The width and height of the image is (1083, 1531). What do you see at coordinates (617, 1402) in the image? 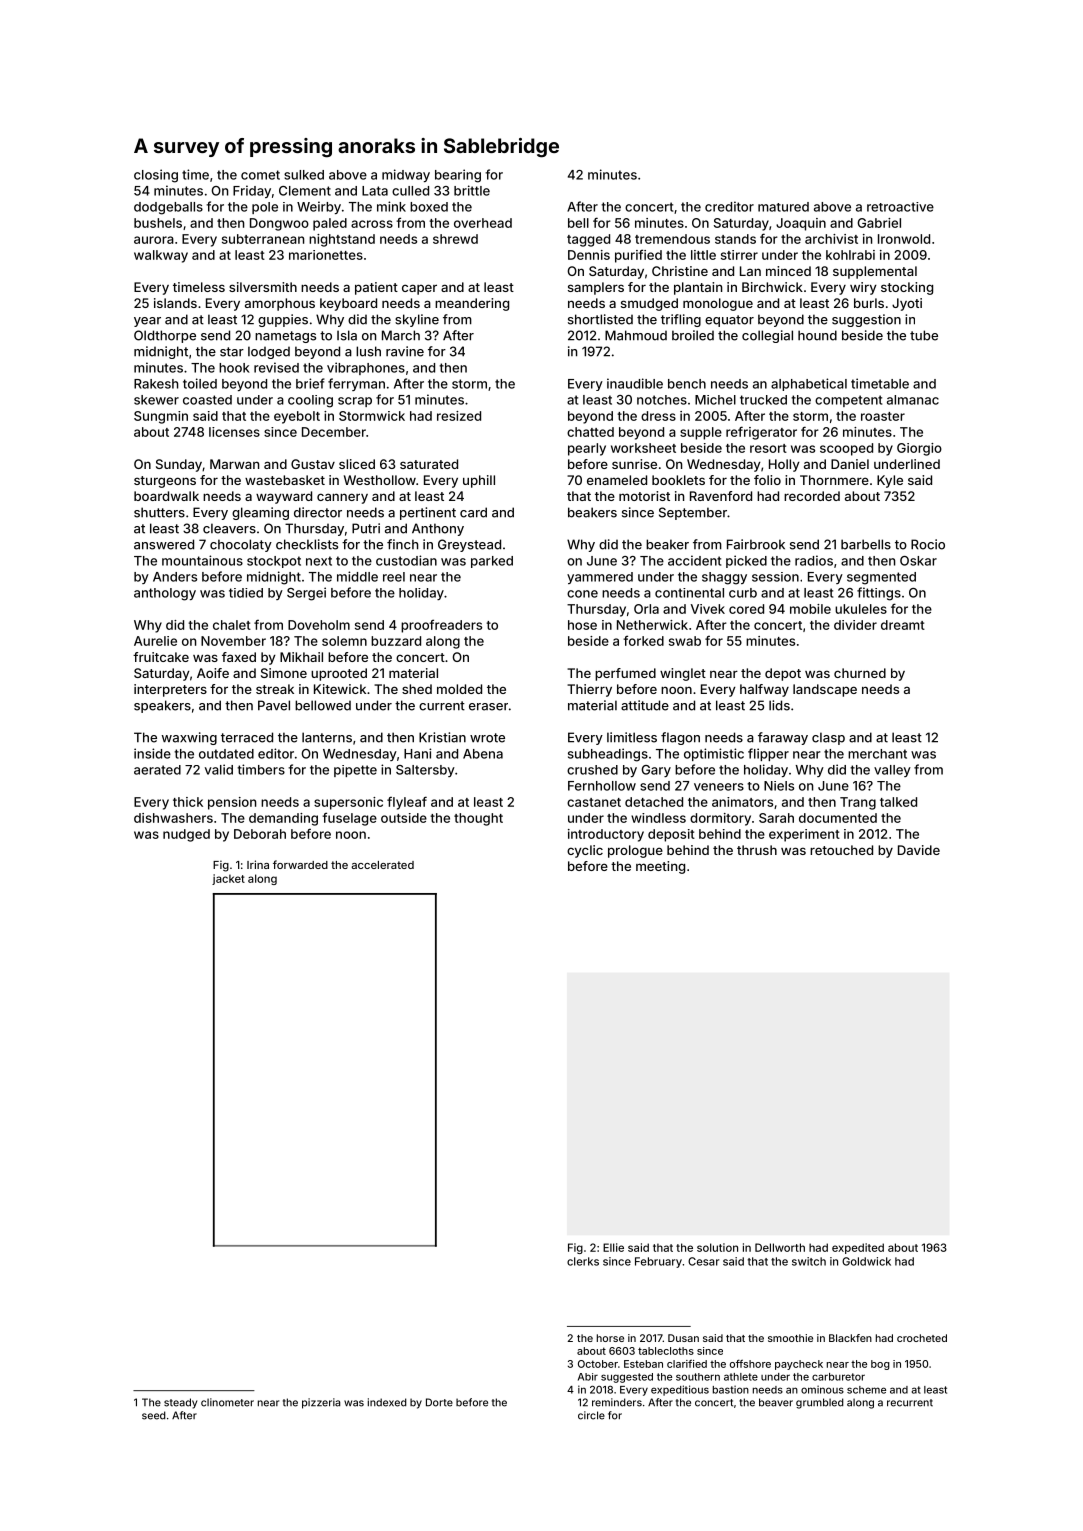
I see `reminders` at bounding box center [617, 1402].
